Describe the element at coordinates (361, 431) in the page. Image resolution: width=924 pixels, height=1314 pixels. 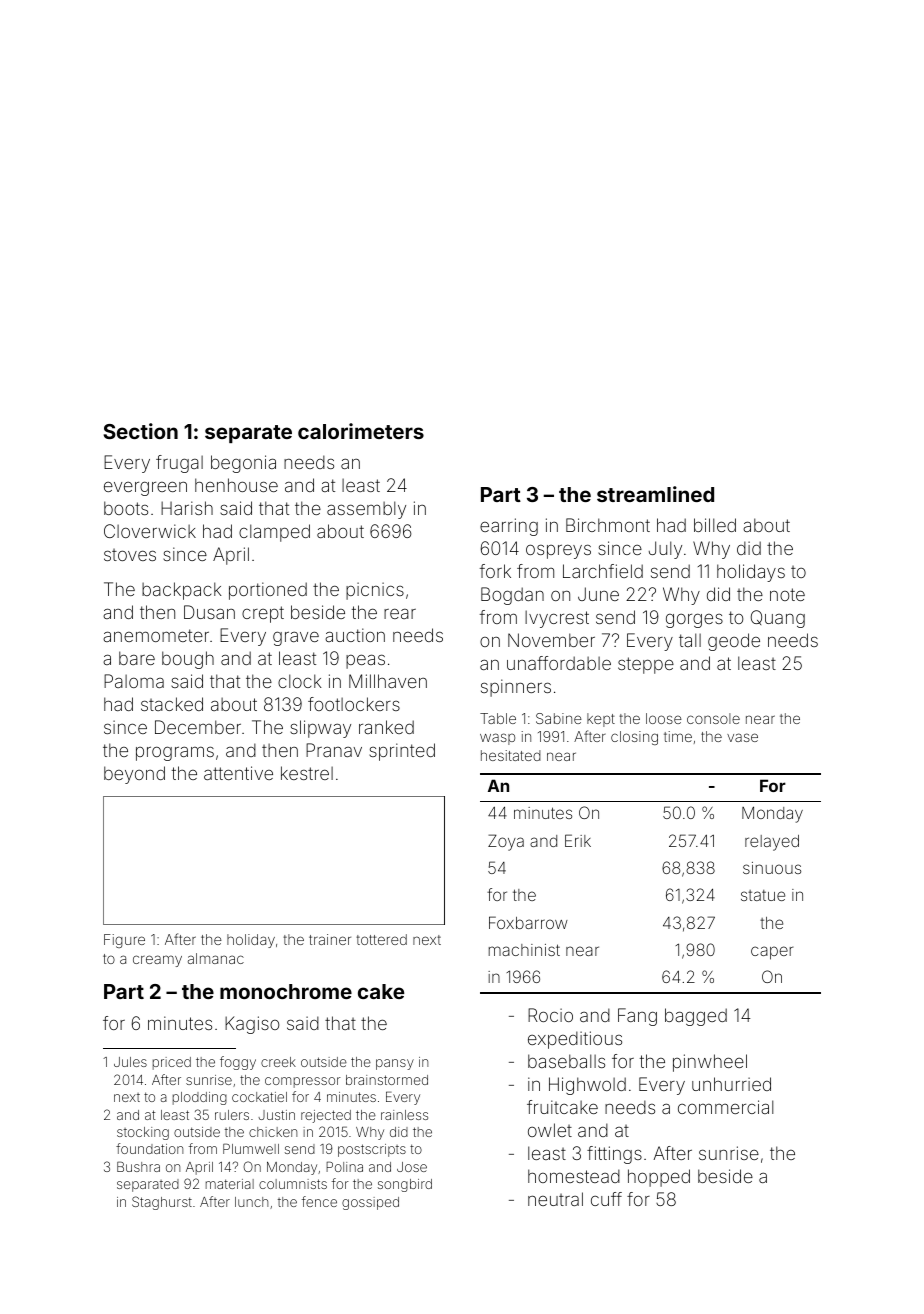
I see `calorimeters` at that location.
